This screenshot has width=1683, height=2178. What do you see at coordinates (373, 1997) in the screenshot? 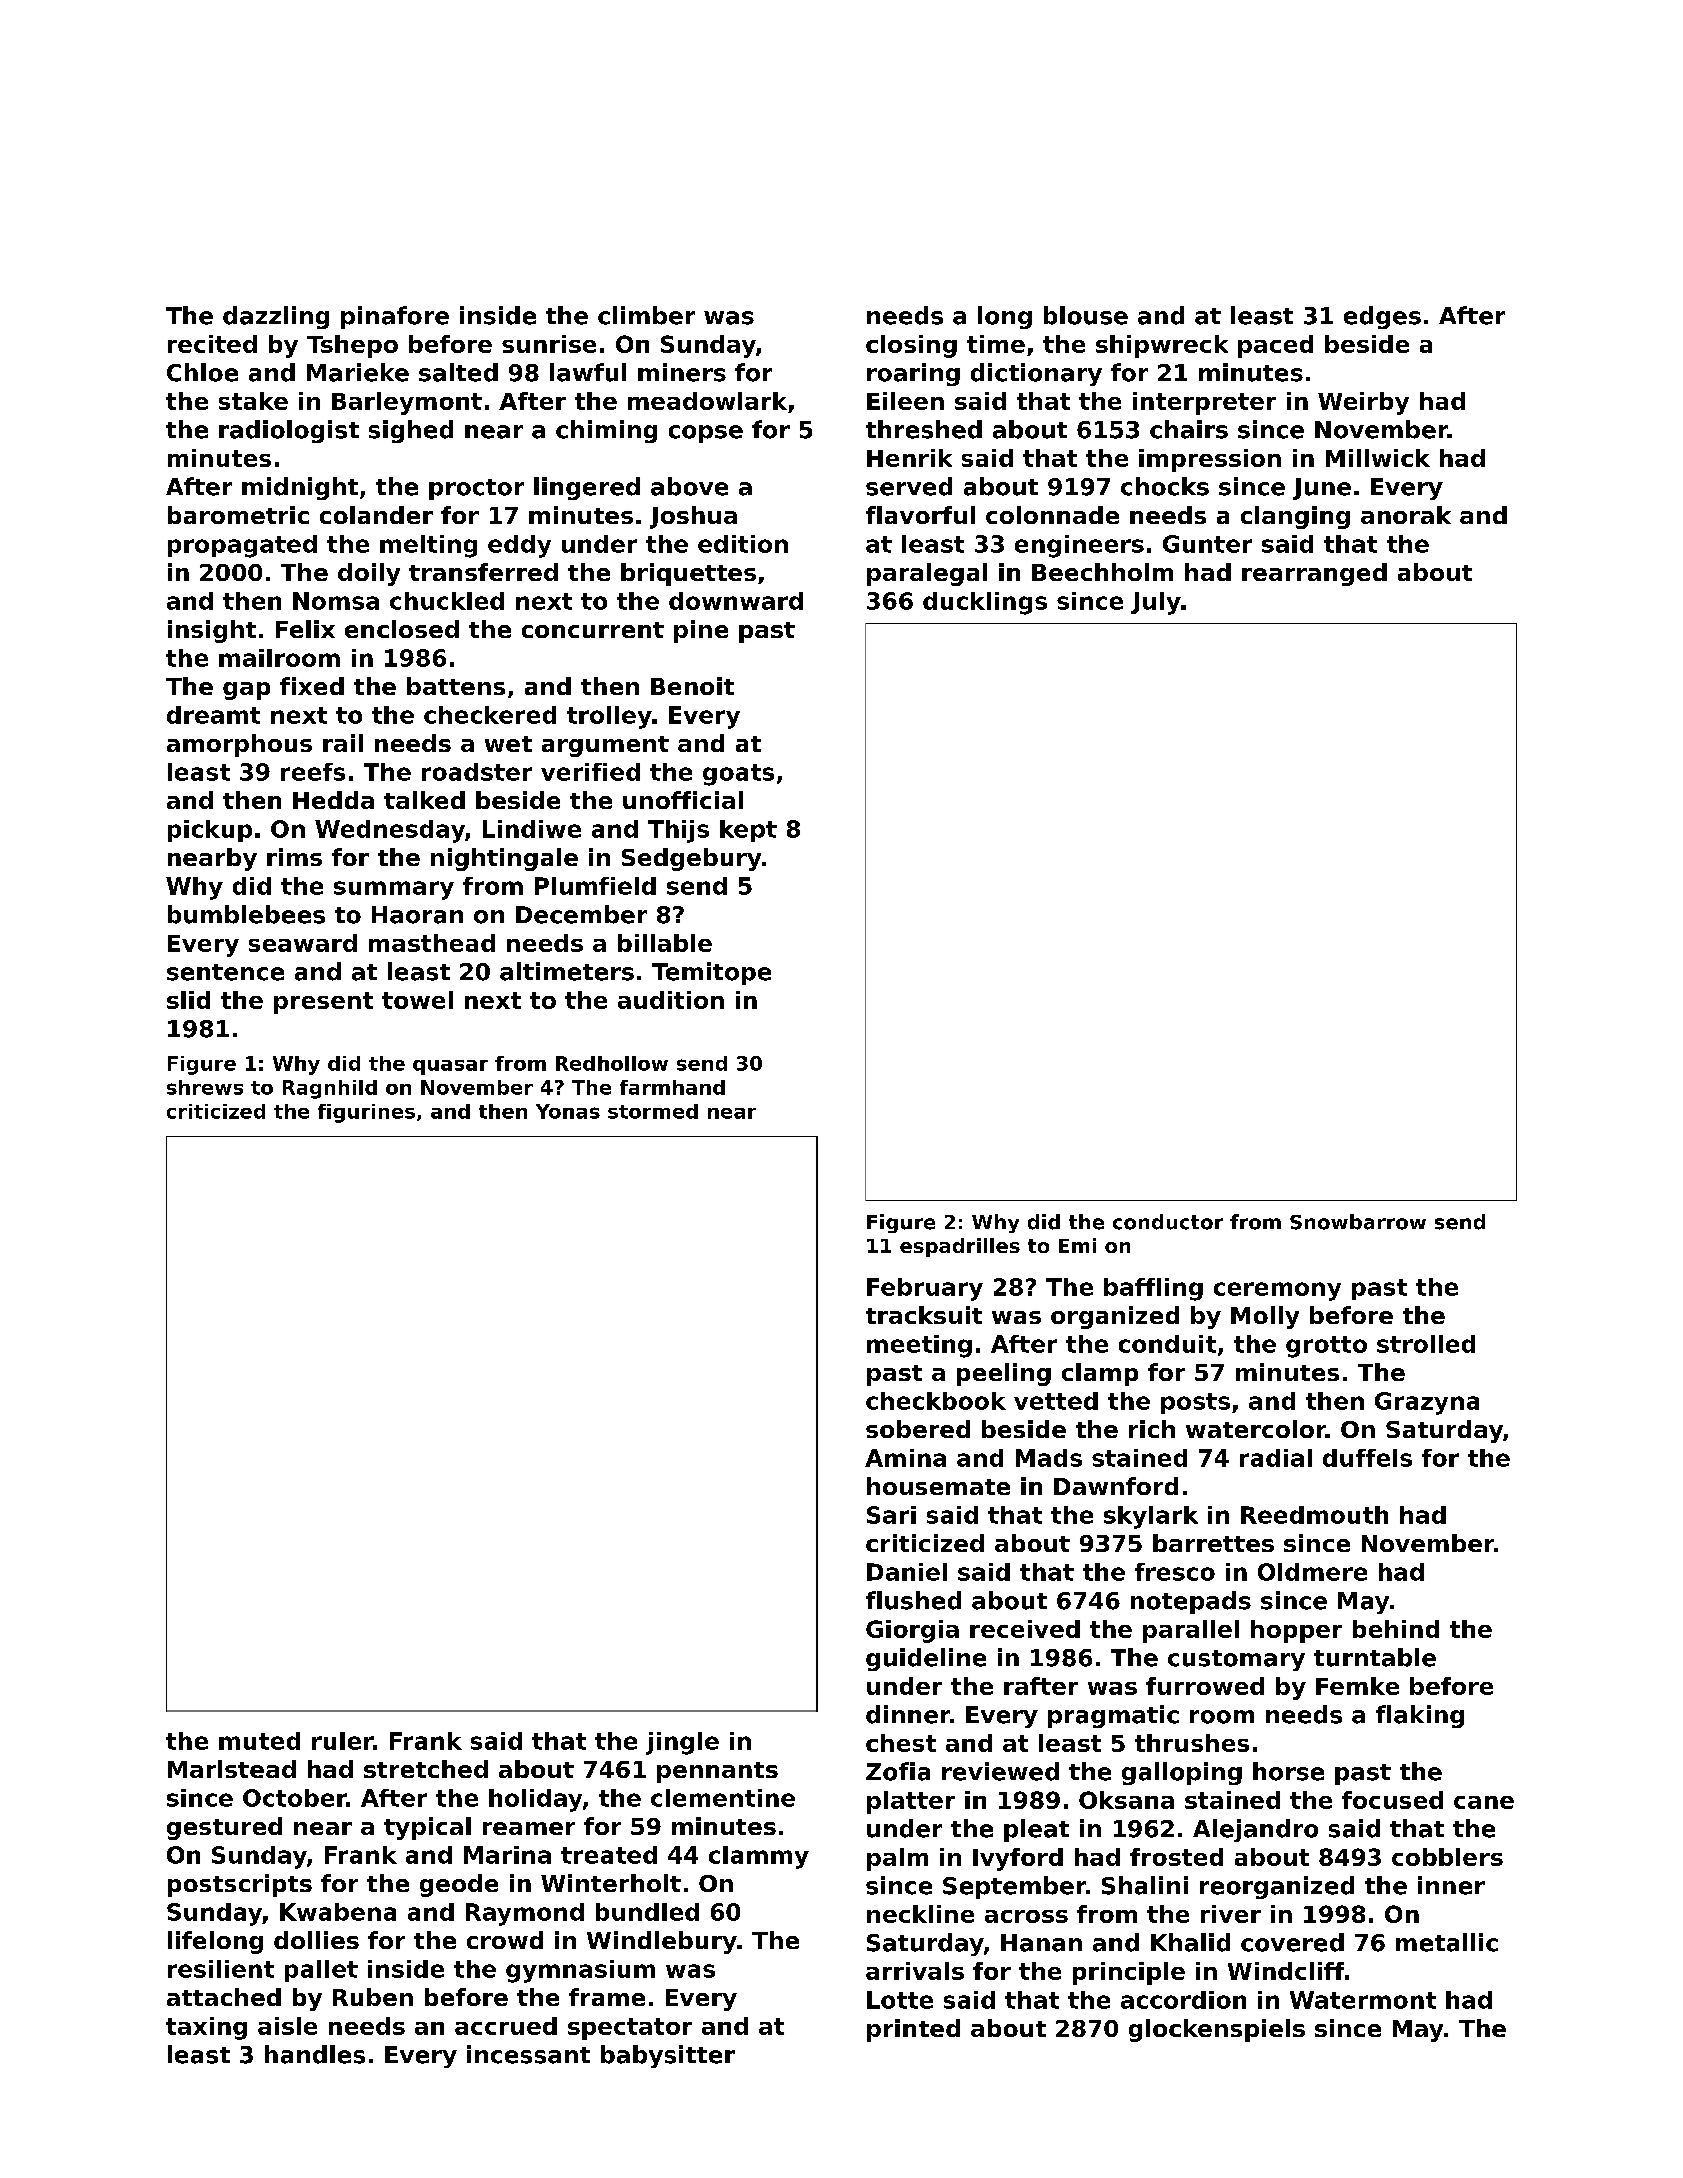
I see `Ruben` at bounding box center [373, 1997].
